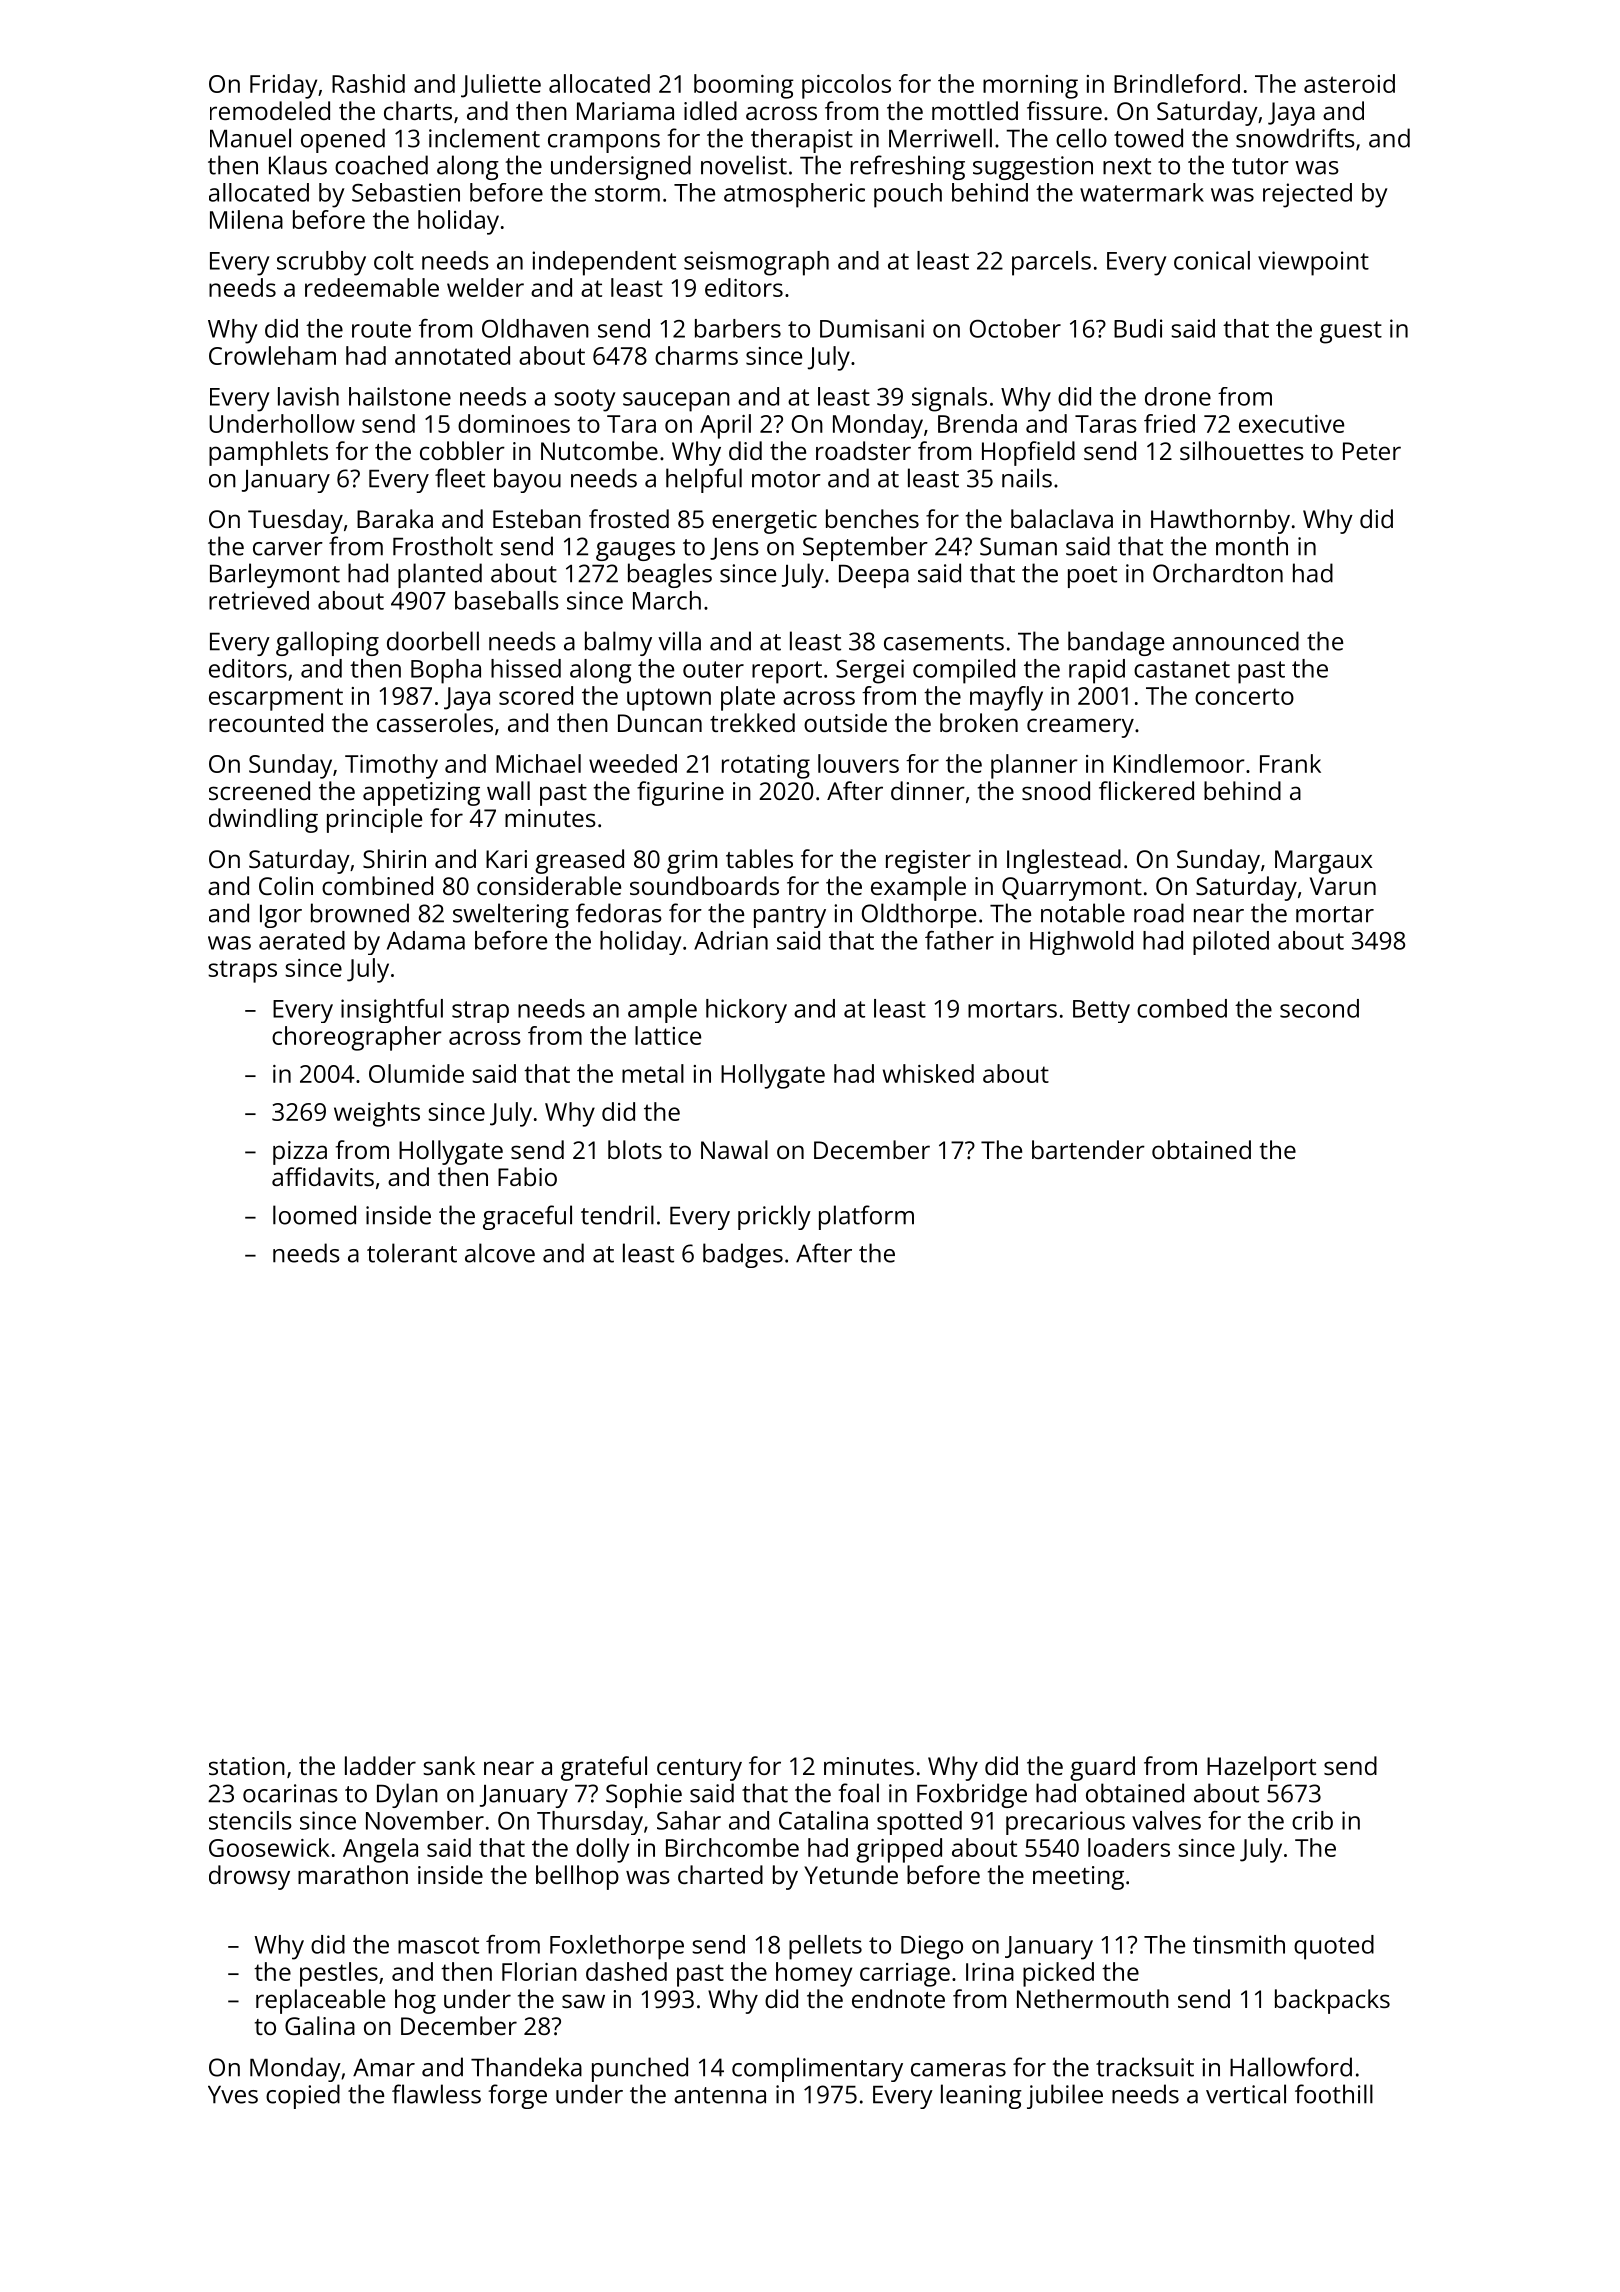  Describe the element at coordinates (1177, 83) in the document. I see `Brindleford` at that location.
